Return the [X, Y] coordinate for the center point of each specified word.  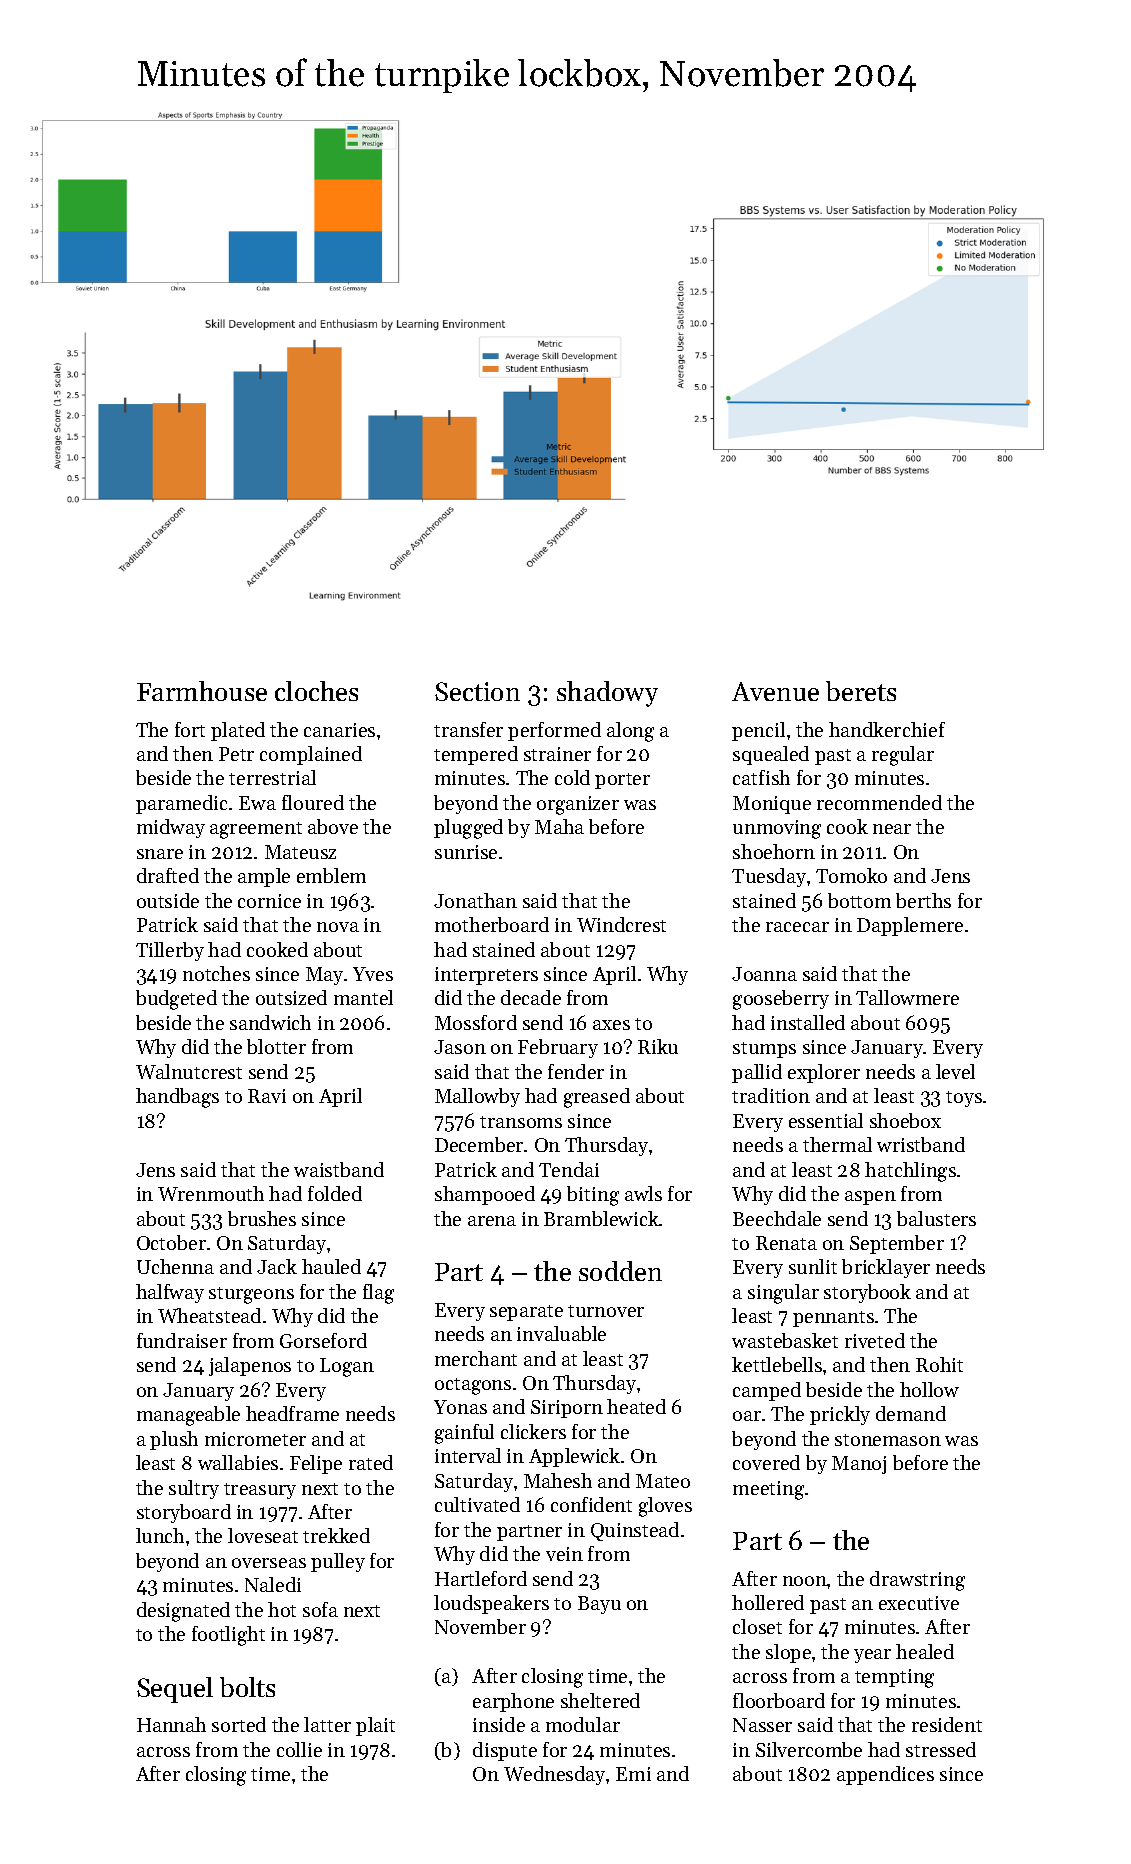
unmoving [777, 829]
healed [925, 1651]
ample [264, 877]
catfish [761, 777]
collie [299, 1749]
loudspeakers [491, 1604]
